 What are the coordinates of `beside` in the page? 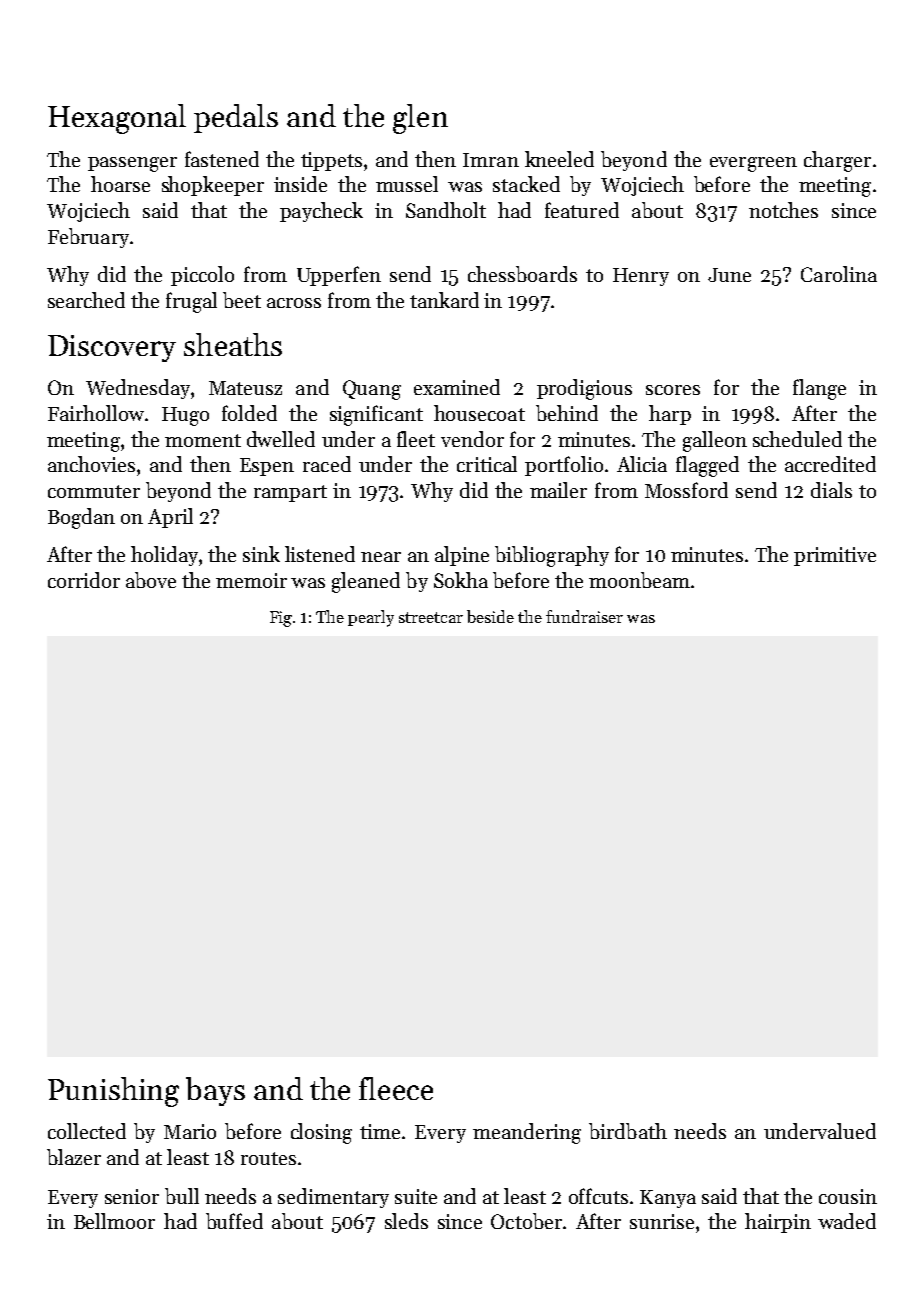 It's located at (490, 616).
